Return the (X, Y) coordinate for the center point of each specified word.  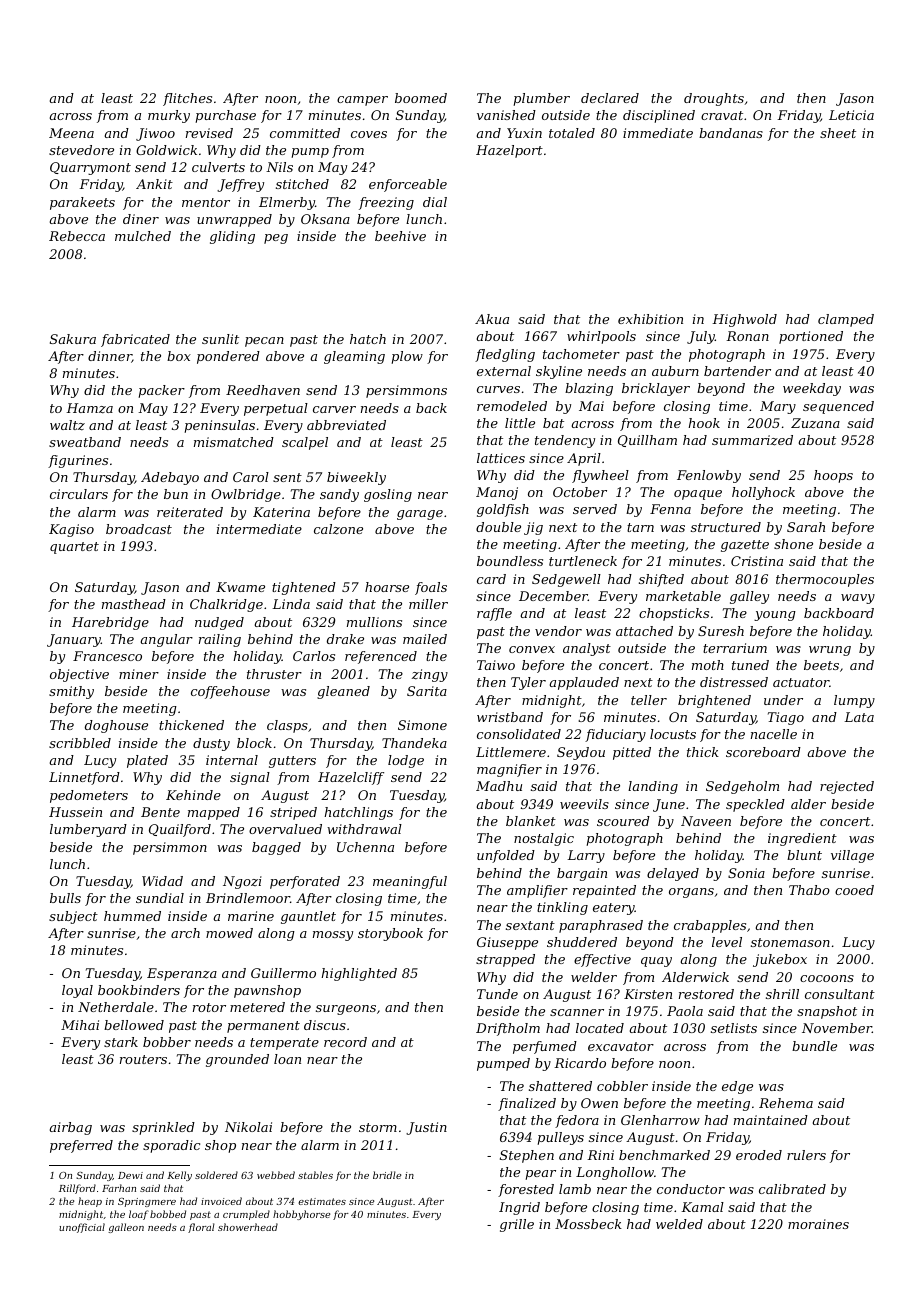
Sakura (73, 339)
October (580, 492)
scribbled (80, 743)
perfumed (545, 1047)
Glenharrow (660, 1120)
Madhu (499, 786)
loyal (77, 991)
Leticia (851, 115)
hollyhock (763, 493)
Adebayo (170, 478)
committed (305, 133)
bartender (737, 371)
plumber (541, 99)
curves (498, 389)
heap (90, 1202)
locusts (673, 734)
